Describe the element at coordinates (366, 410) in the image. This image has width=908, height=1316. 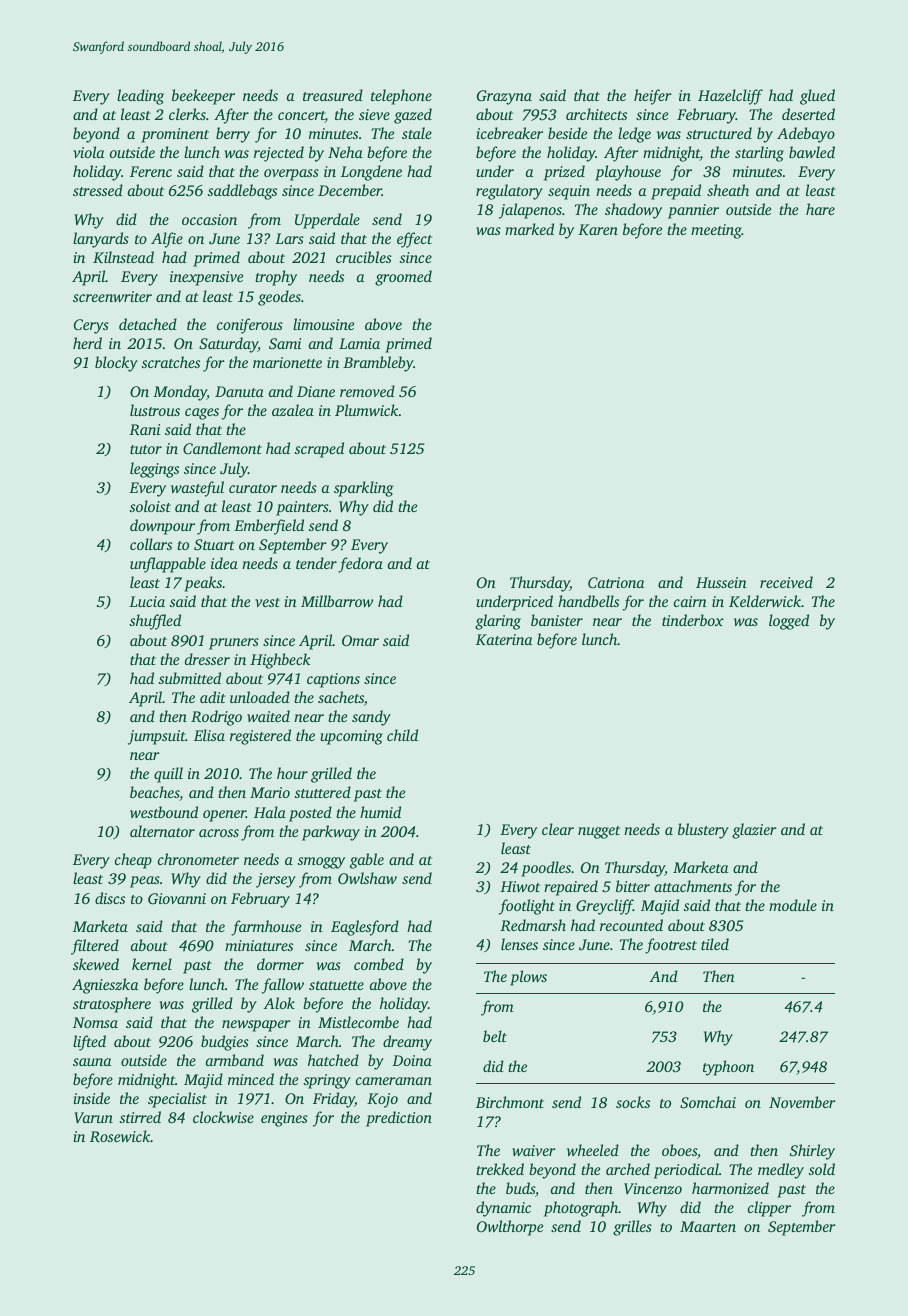
I see `Plumwick` at that location.
